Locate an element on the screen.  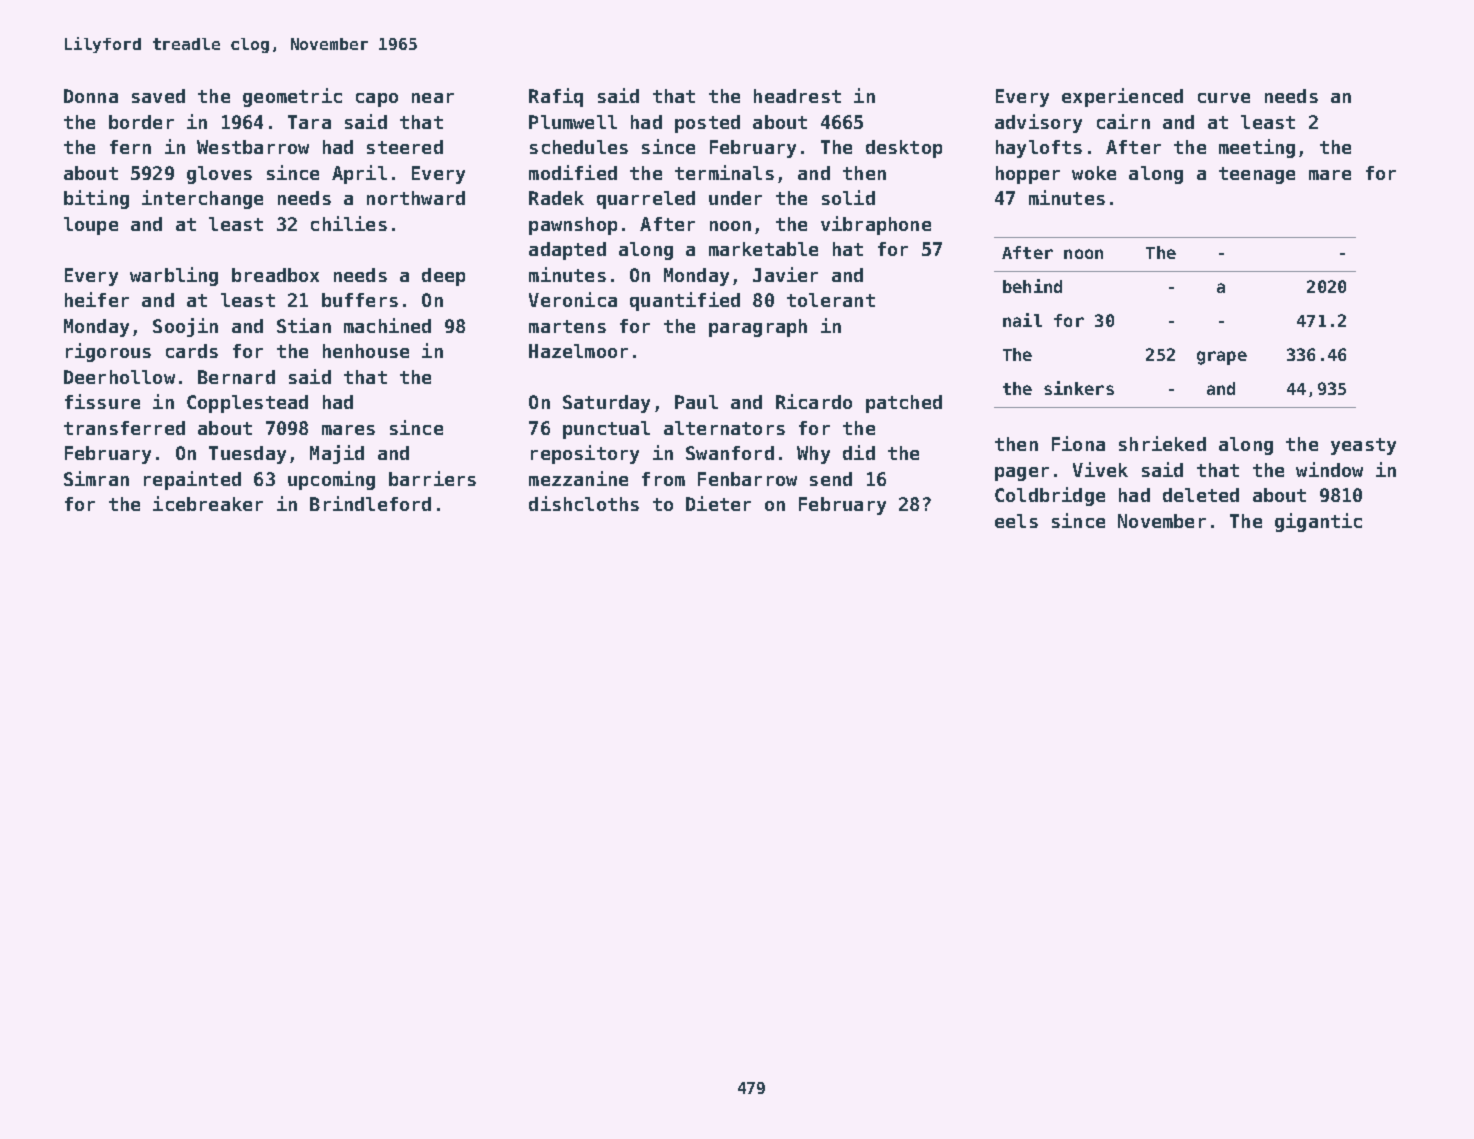
paragraph is located at coordinates (758, 328).
